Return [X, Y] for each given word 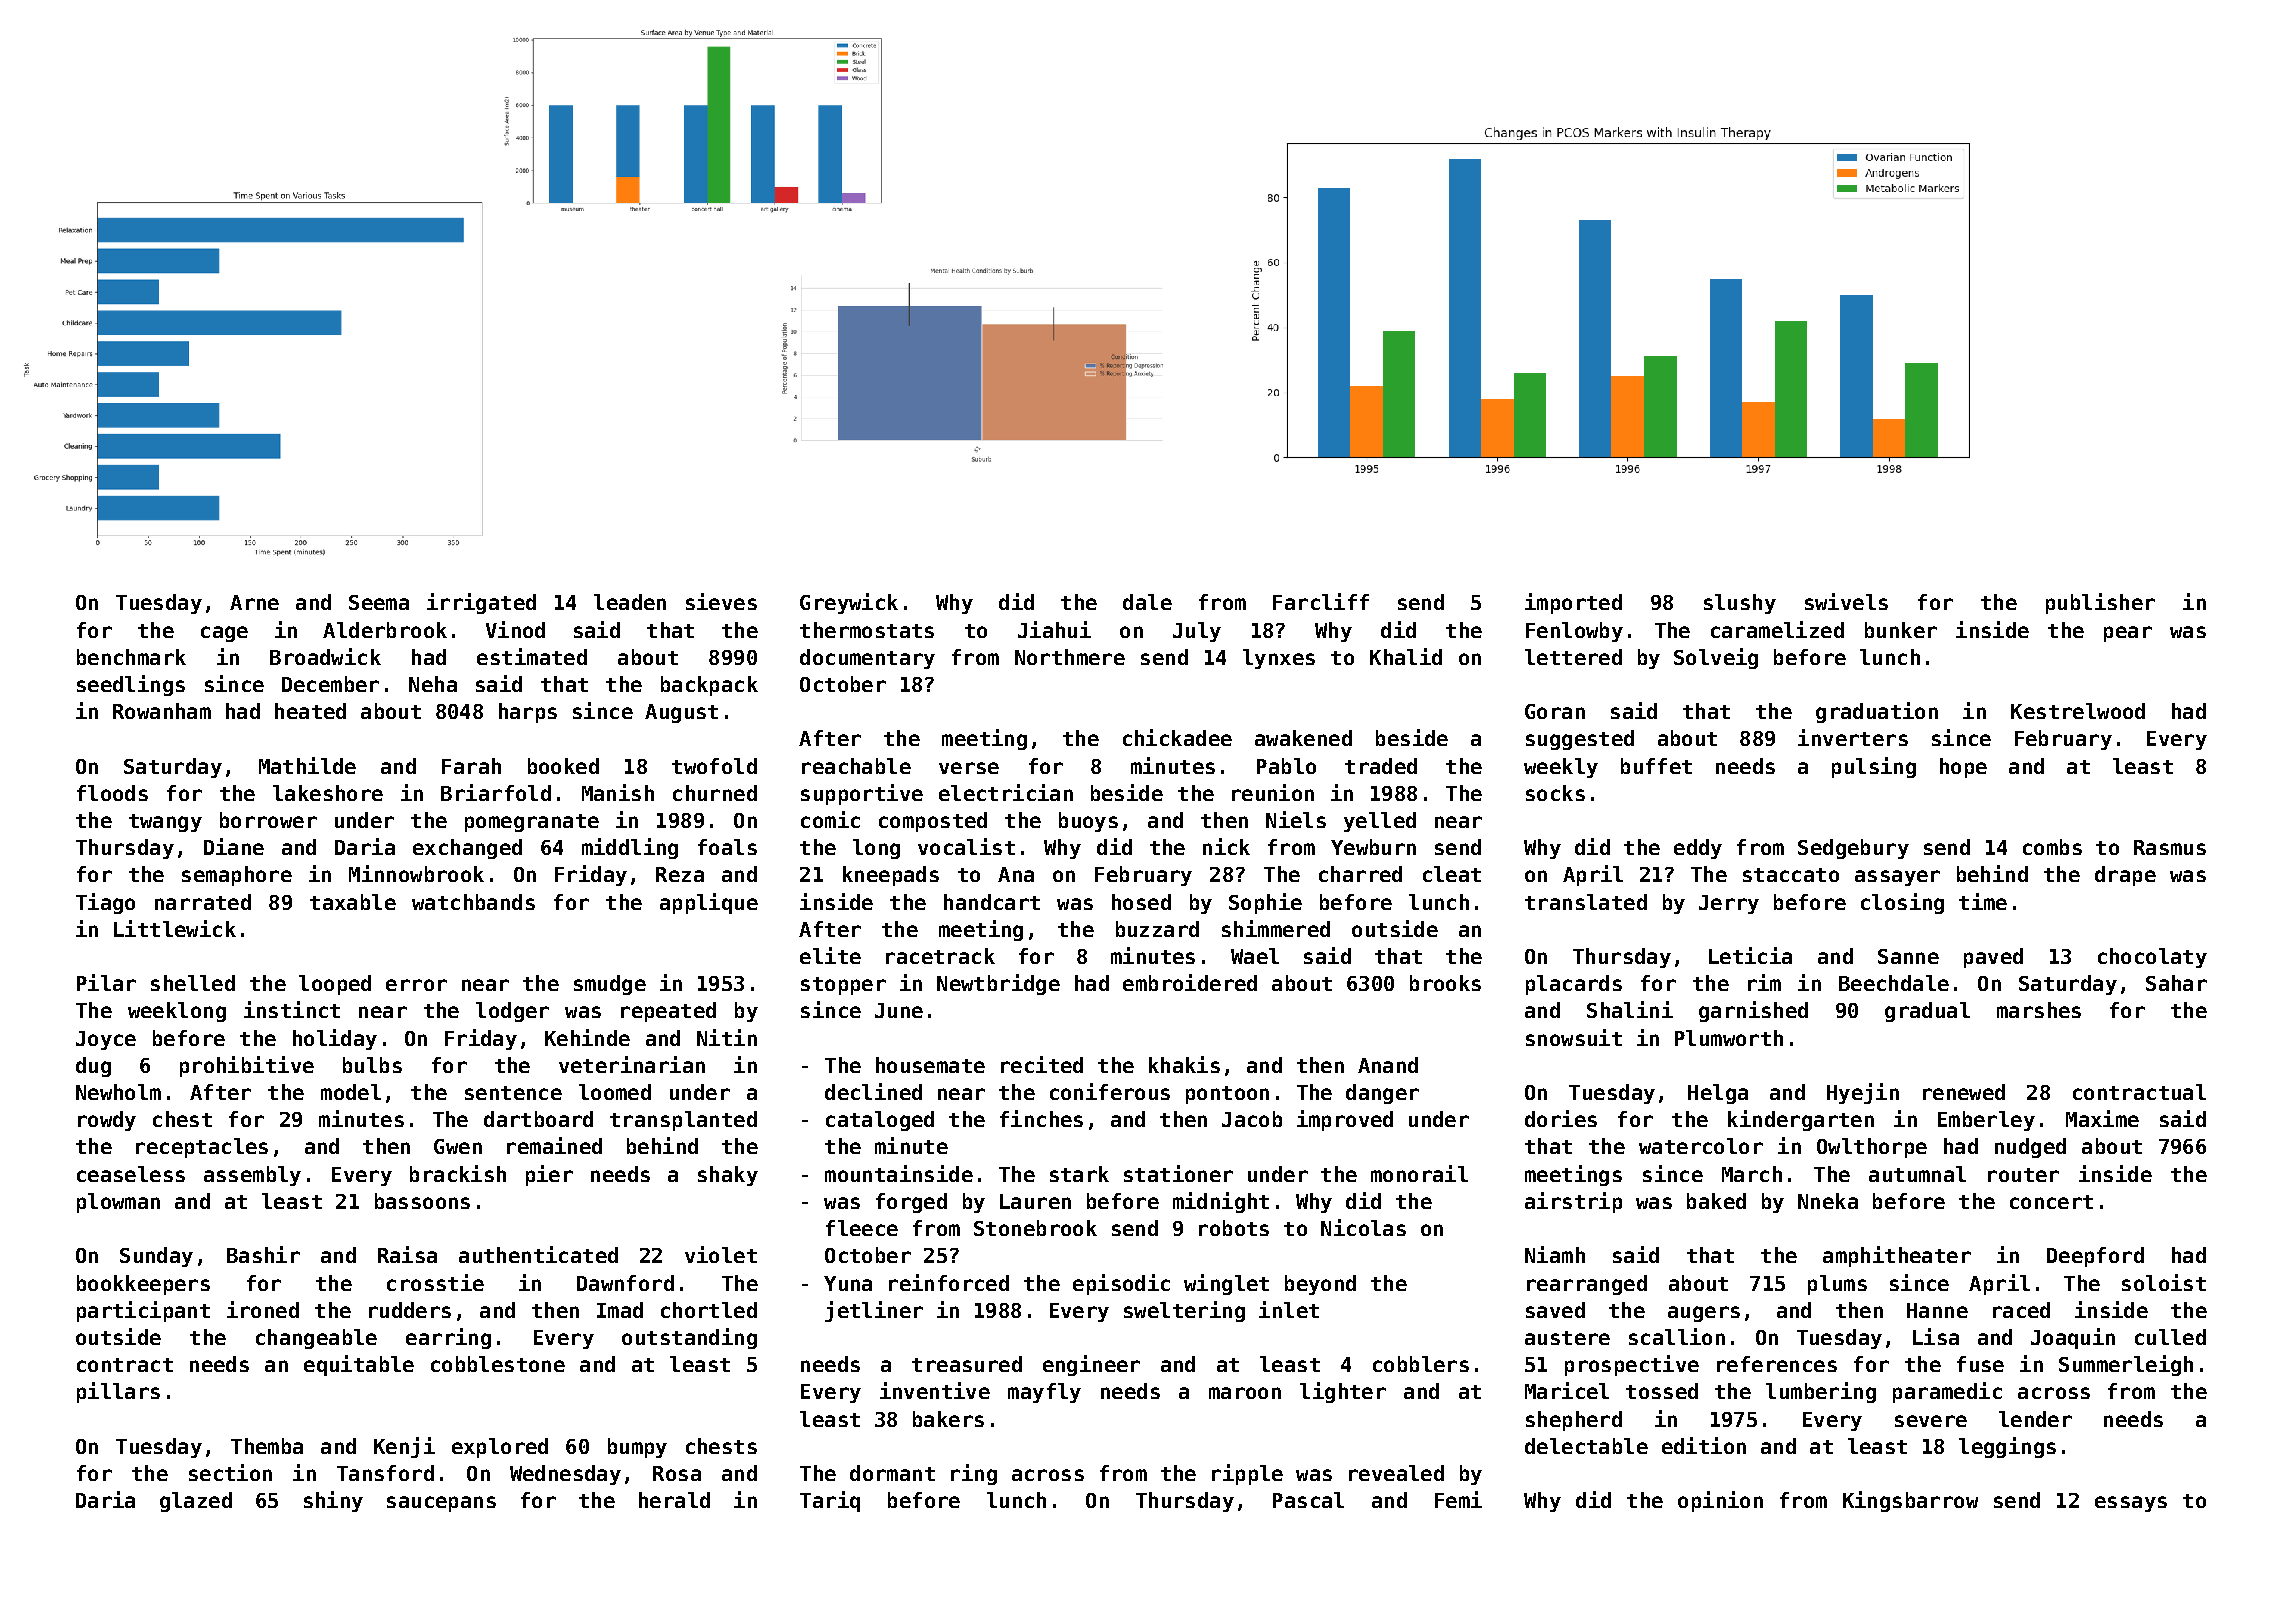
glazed [196, 1502]
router [2023, 1175]
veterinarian [632, 1064]
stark [1079, 1174]
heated [310, 711]
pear [2128, 634]
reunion [1273, 792]
